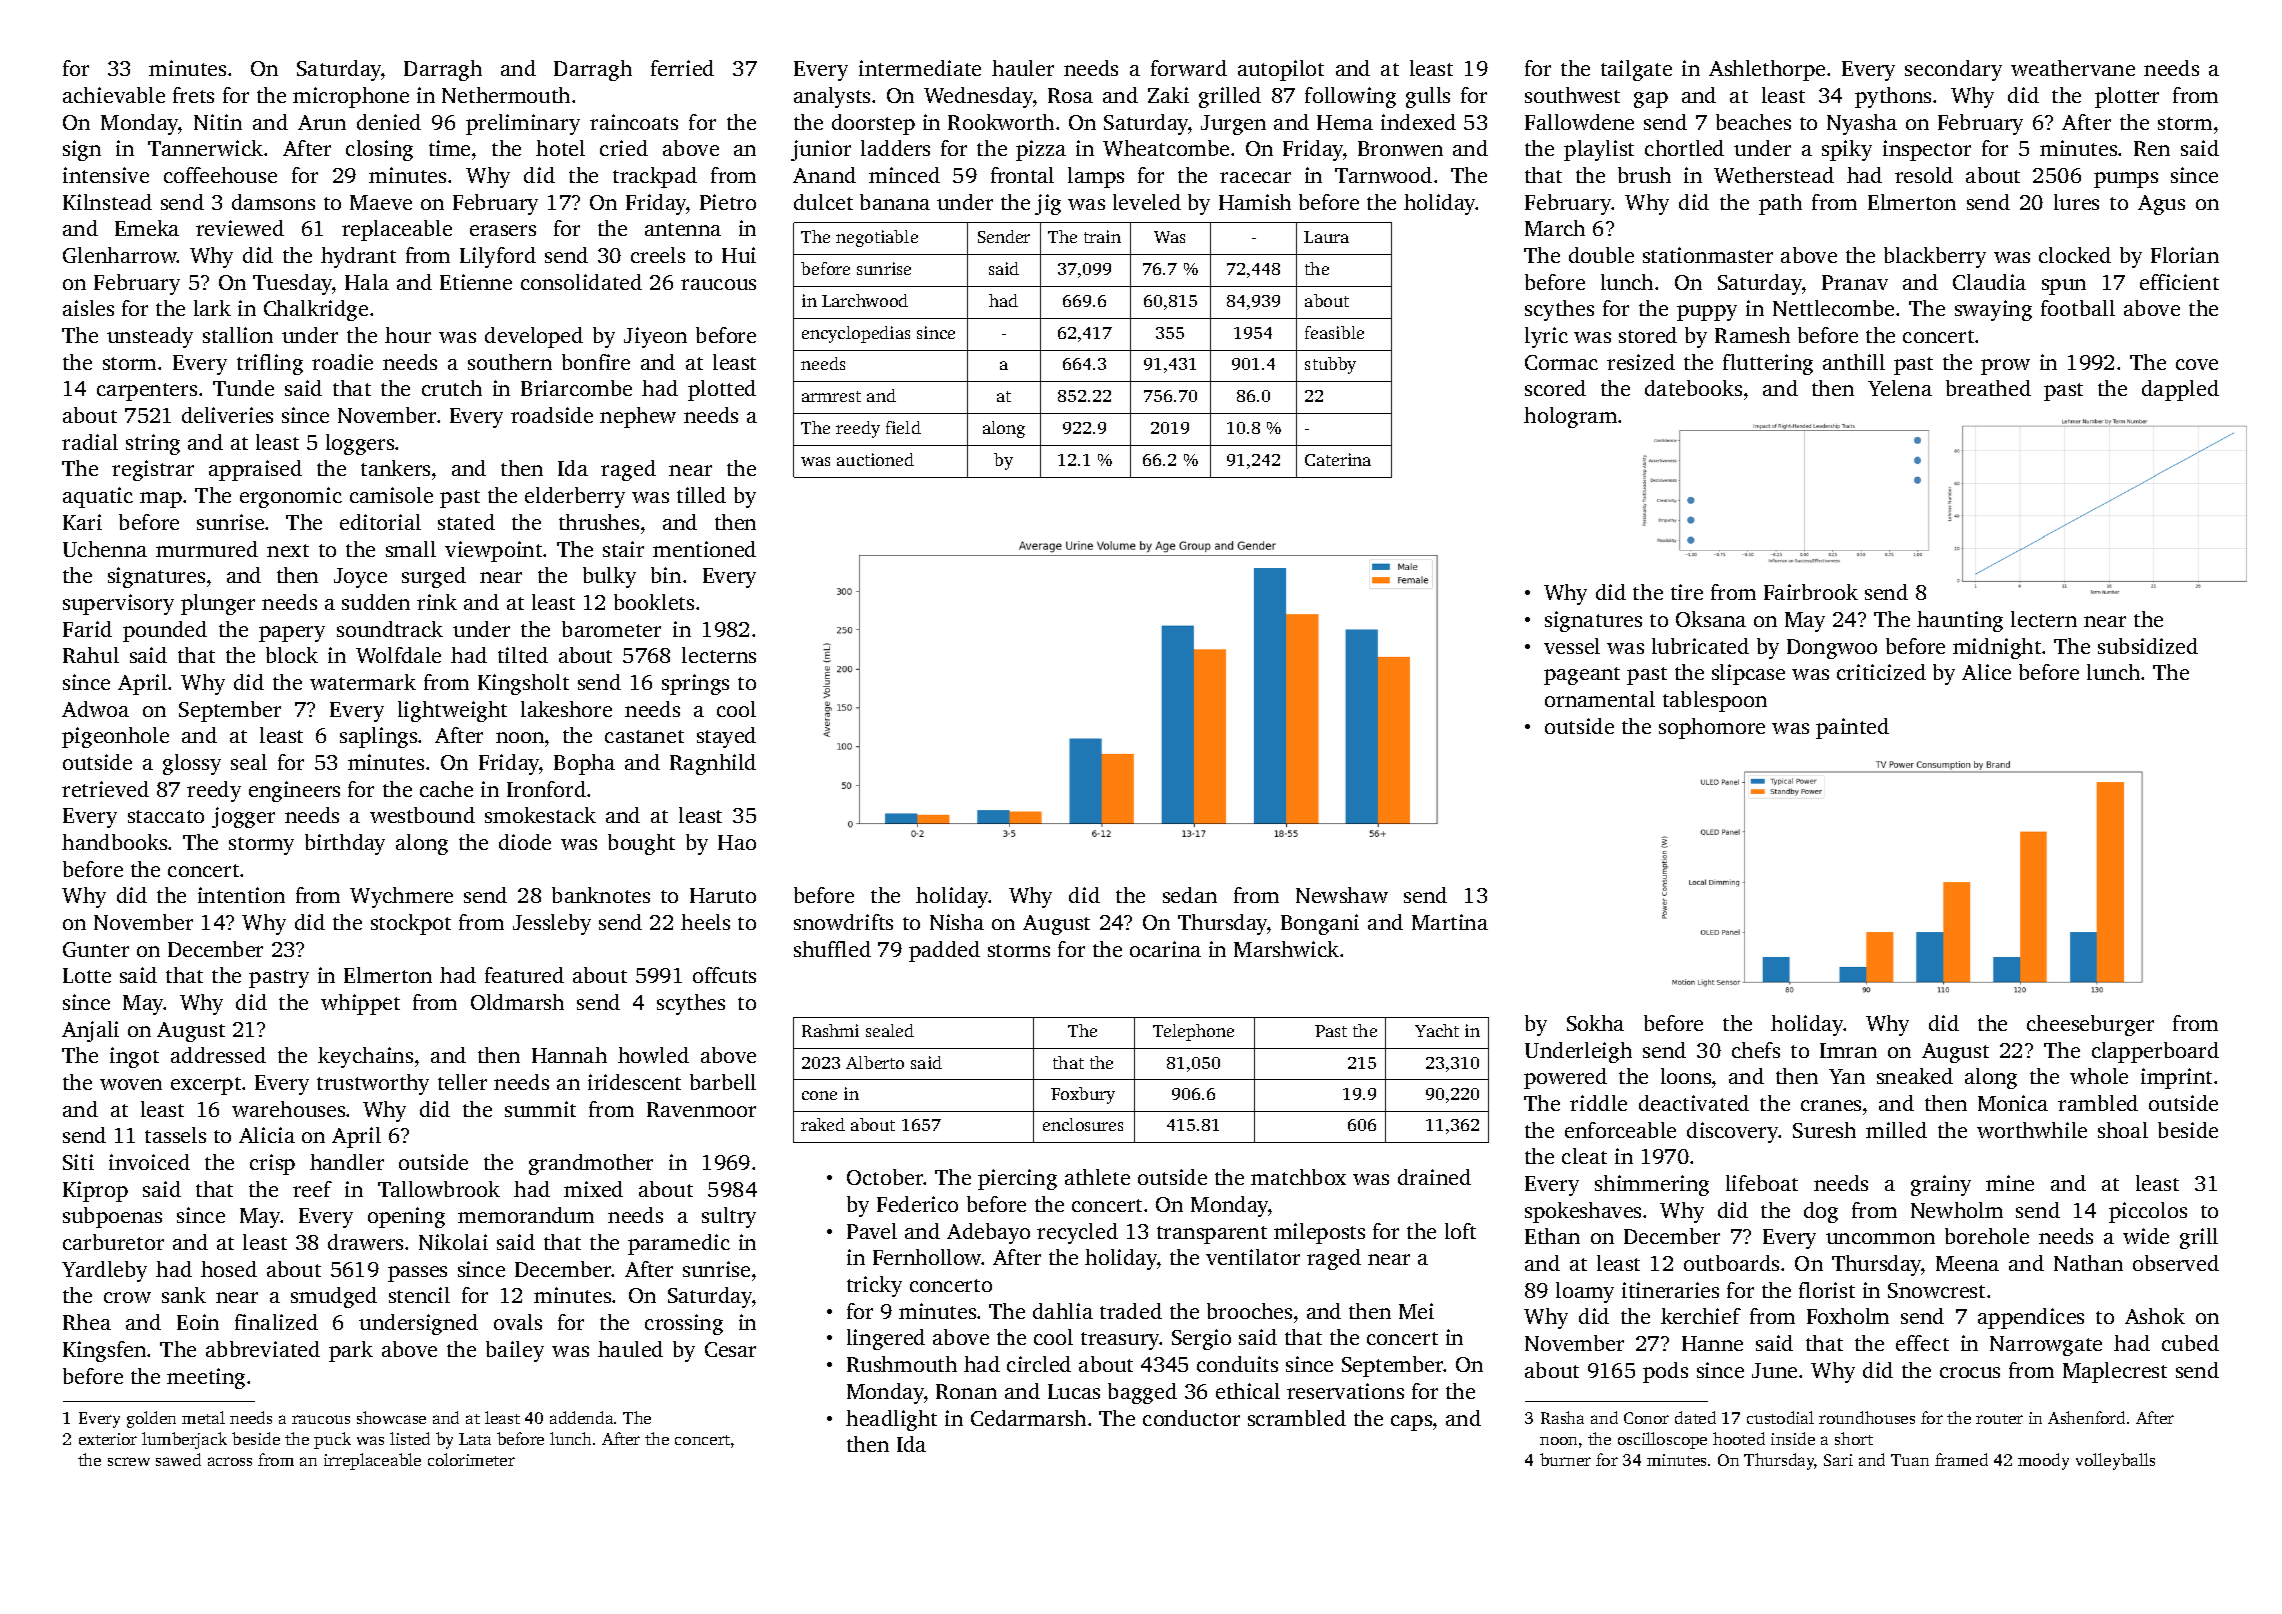  Describe the element at coordinates (917, 1204) in the document. I see `Federico` at that location.
